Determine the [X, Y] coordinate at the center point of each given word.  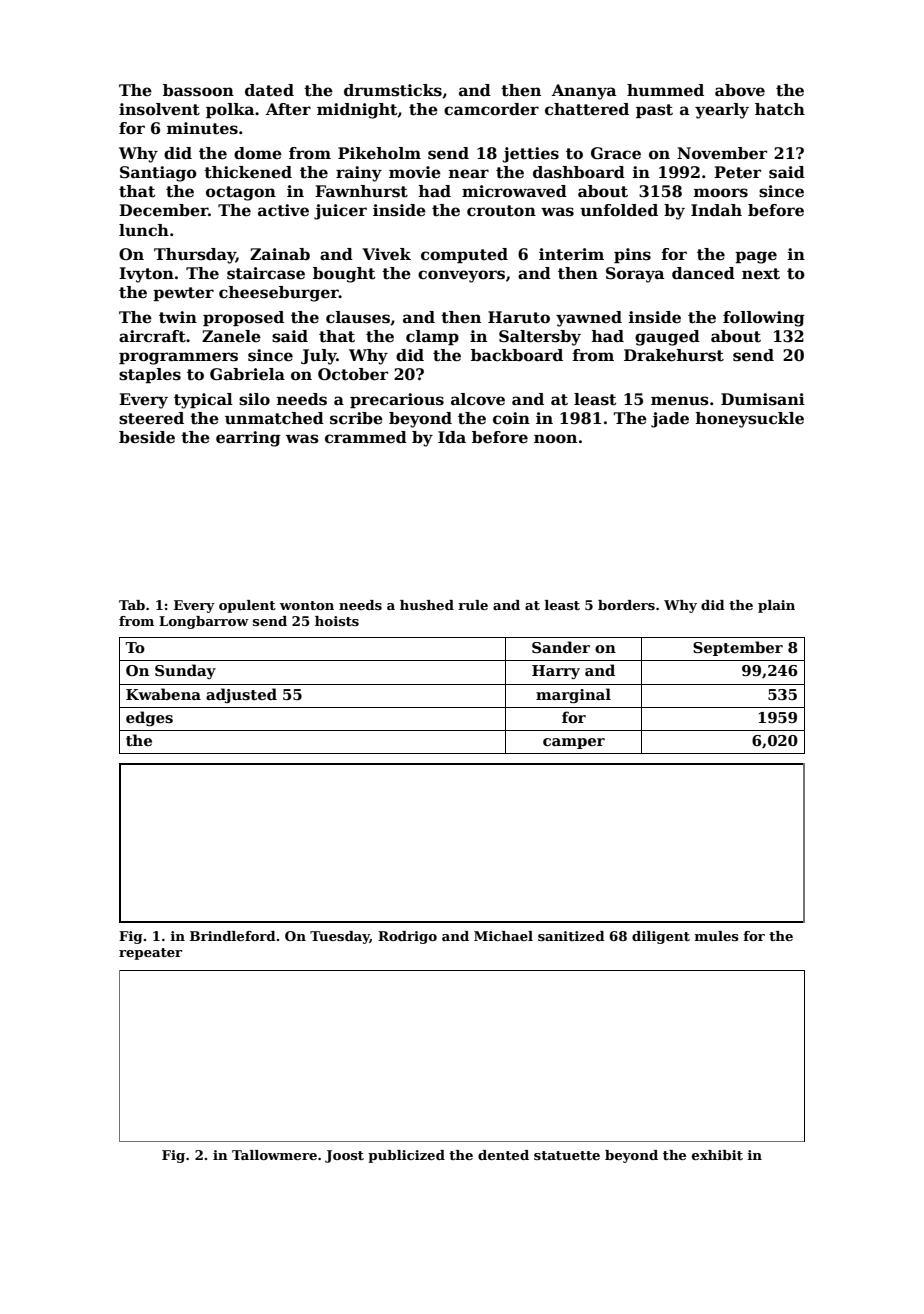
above [740, 90]
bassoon [198, 90]
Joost [344, 1156]
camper [574, 743]
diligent [661, 937]
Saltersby [540, 338]
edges [149, 718]
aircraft [152, 336]
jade [670, 420]
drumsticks [393, 90]
